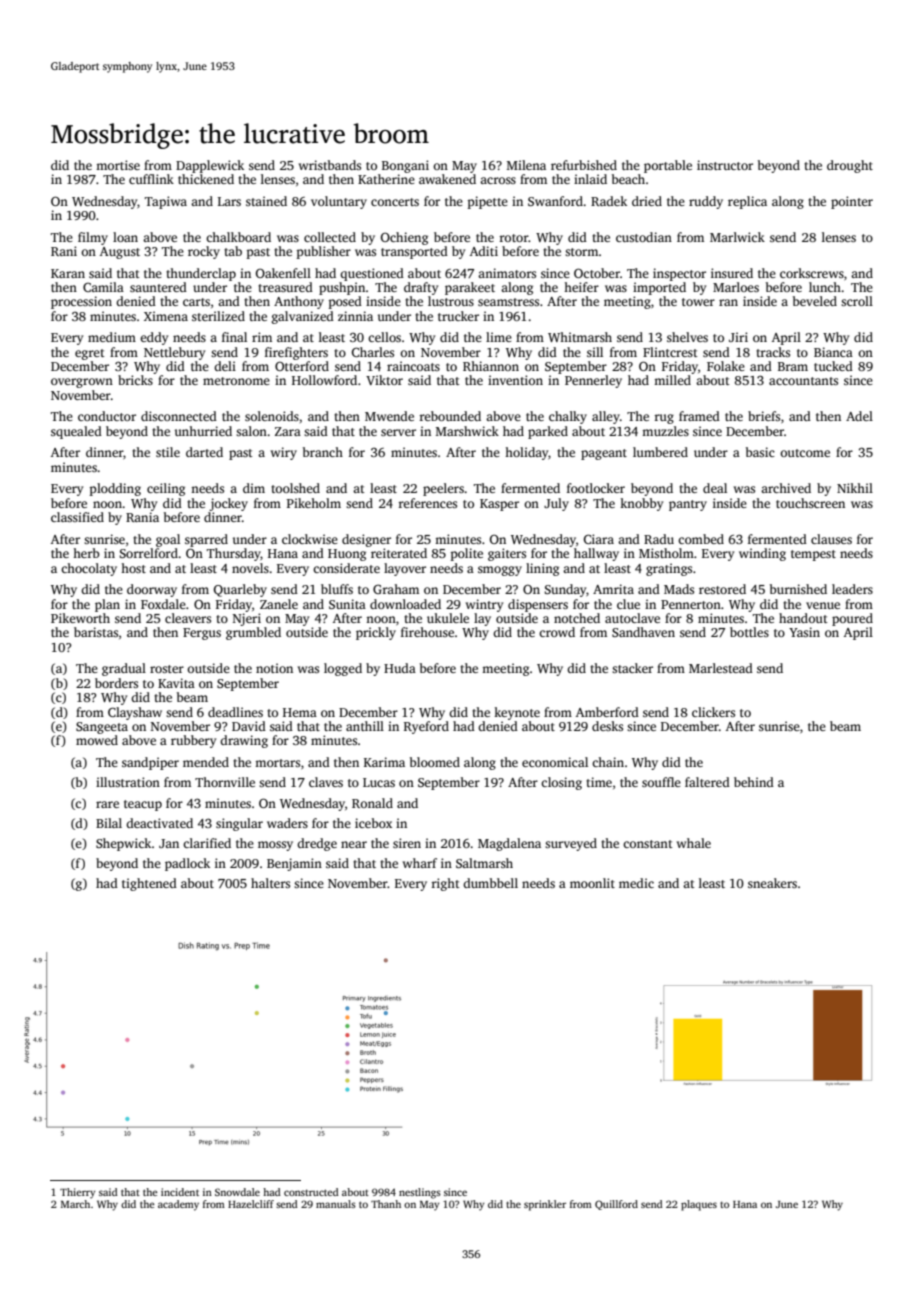 Image resolution: width=924 pixels, height=1308 pixels. I want to click on right, so click(445, 884).
